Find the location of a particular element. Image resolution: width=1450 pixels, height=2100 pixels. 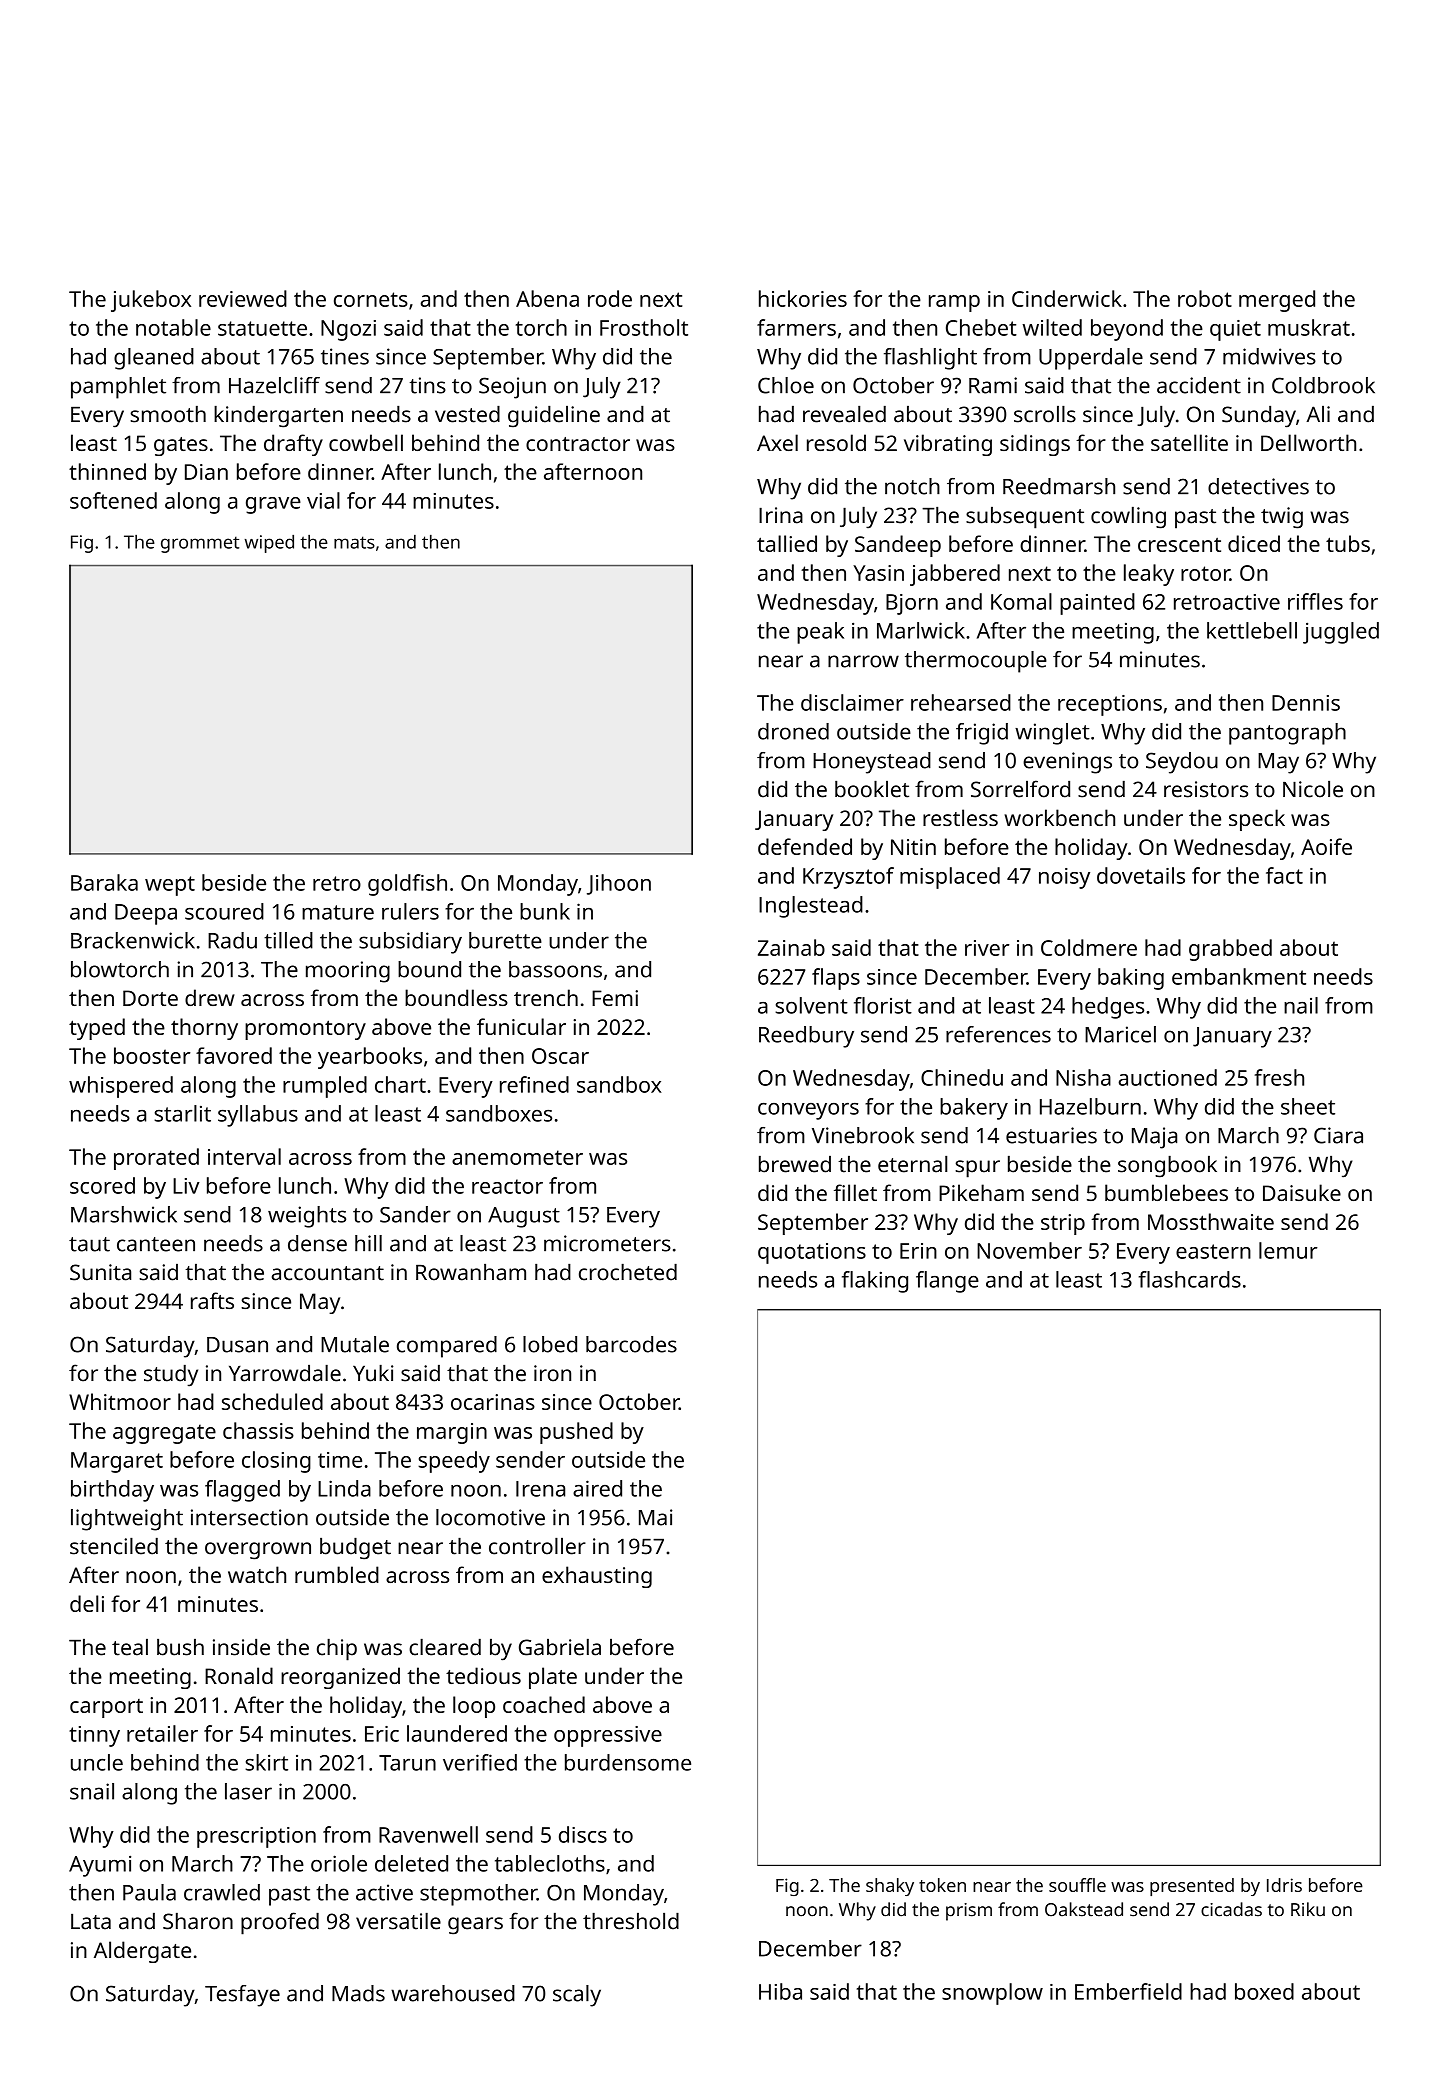

time is located at coordinates (340, 1460).
